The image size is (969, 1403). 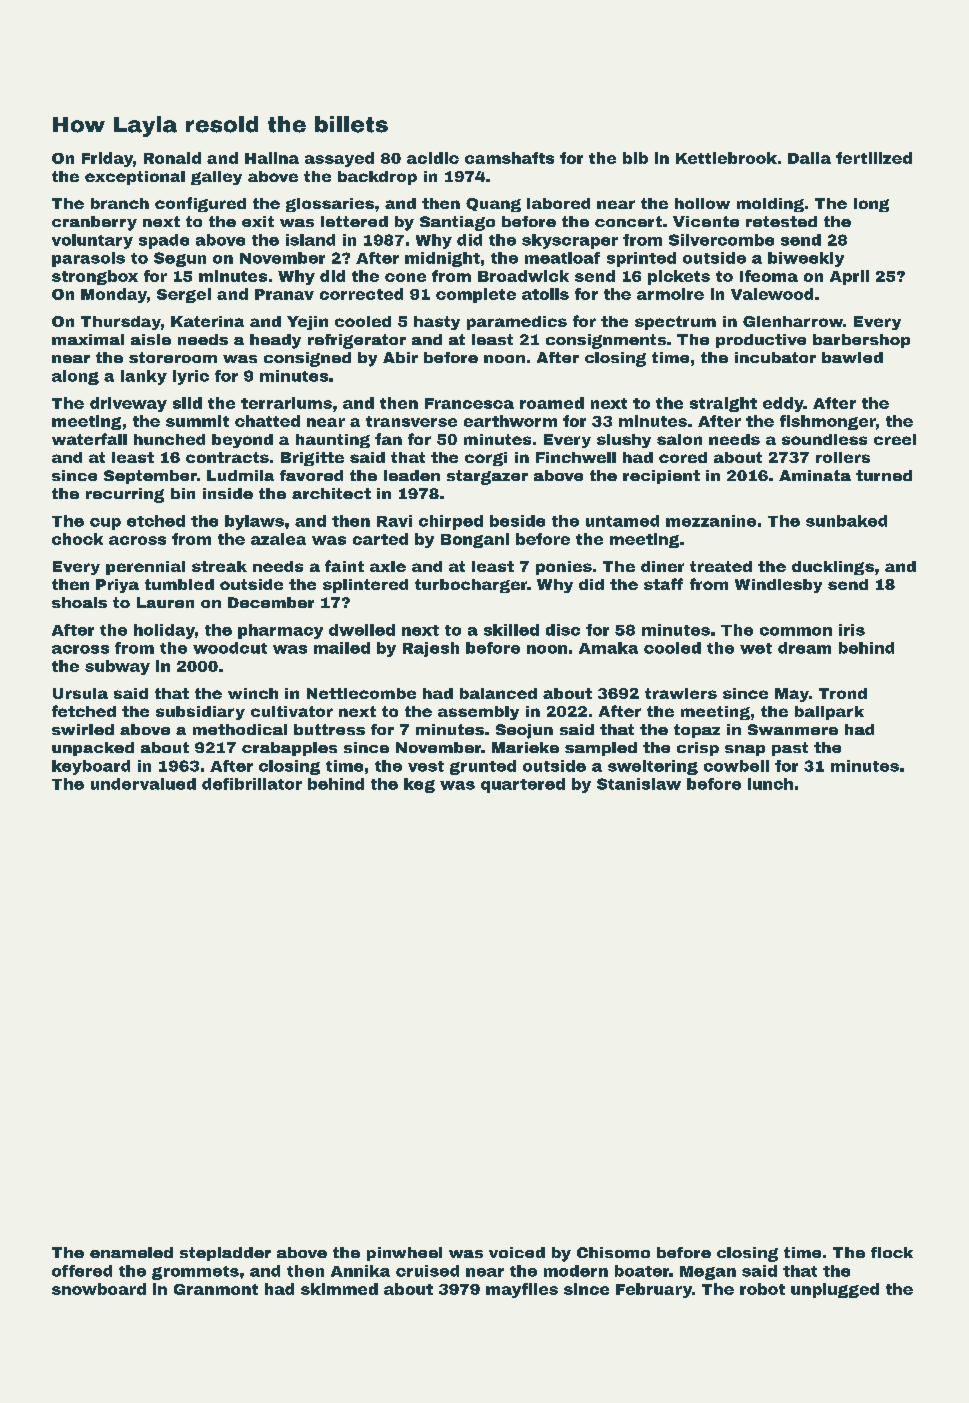 I want to click on Yejin, so click(x=307, y=323).
